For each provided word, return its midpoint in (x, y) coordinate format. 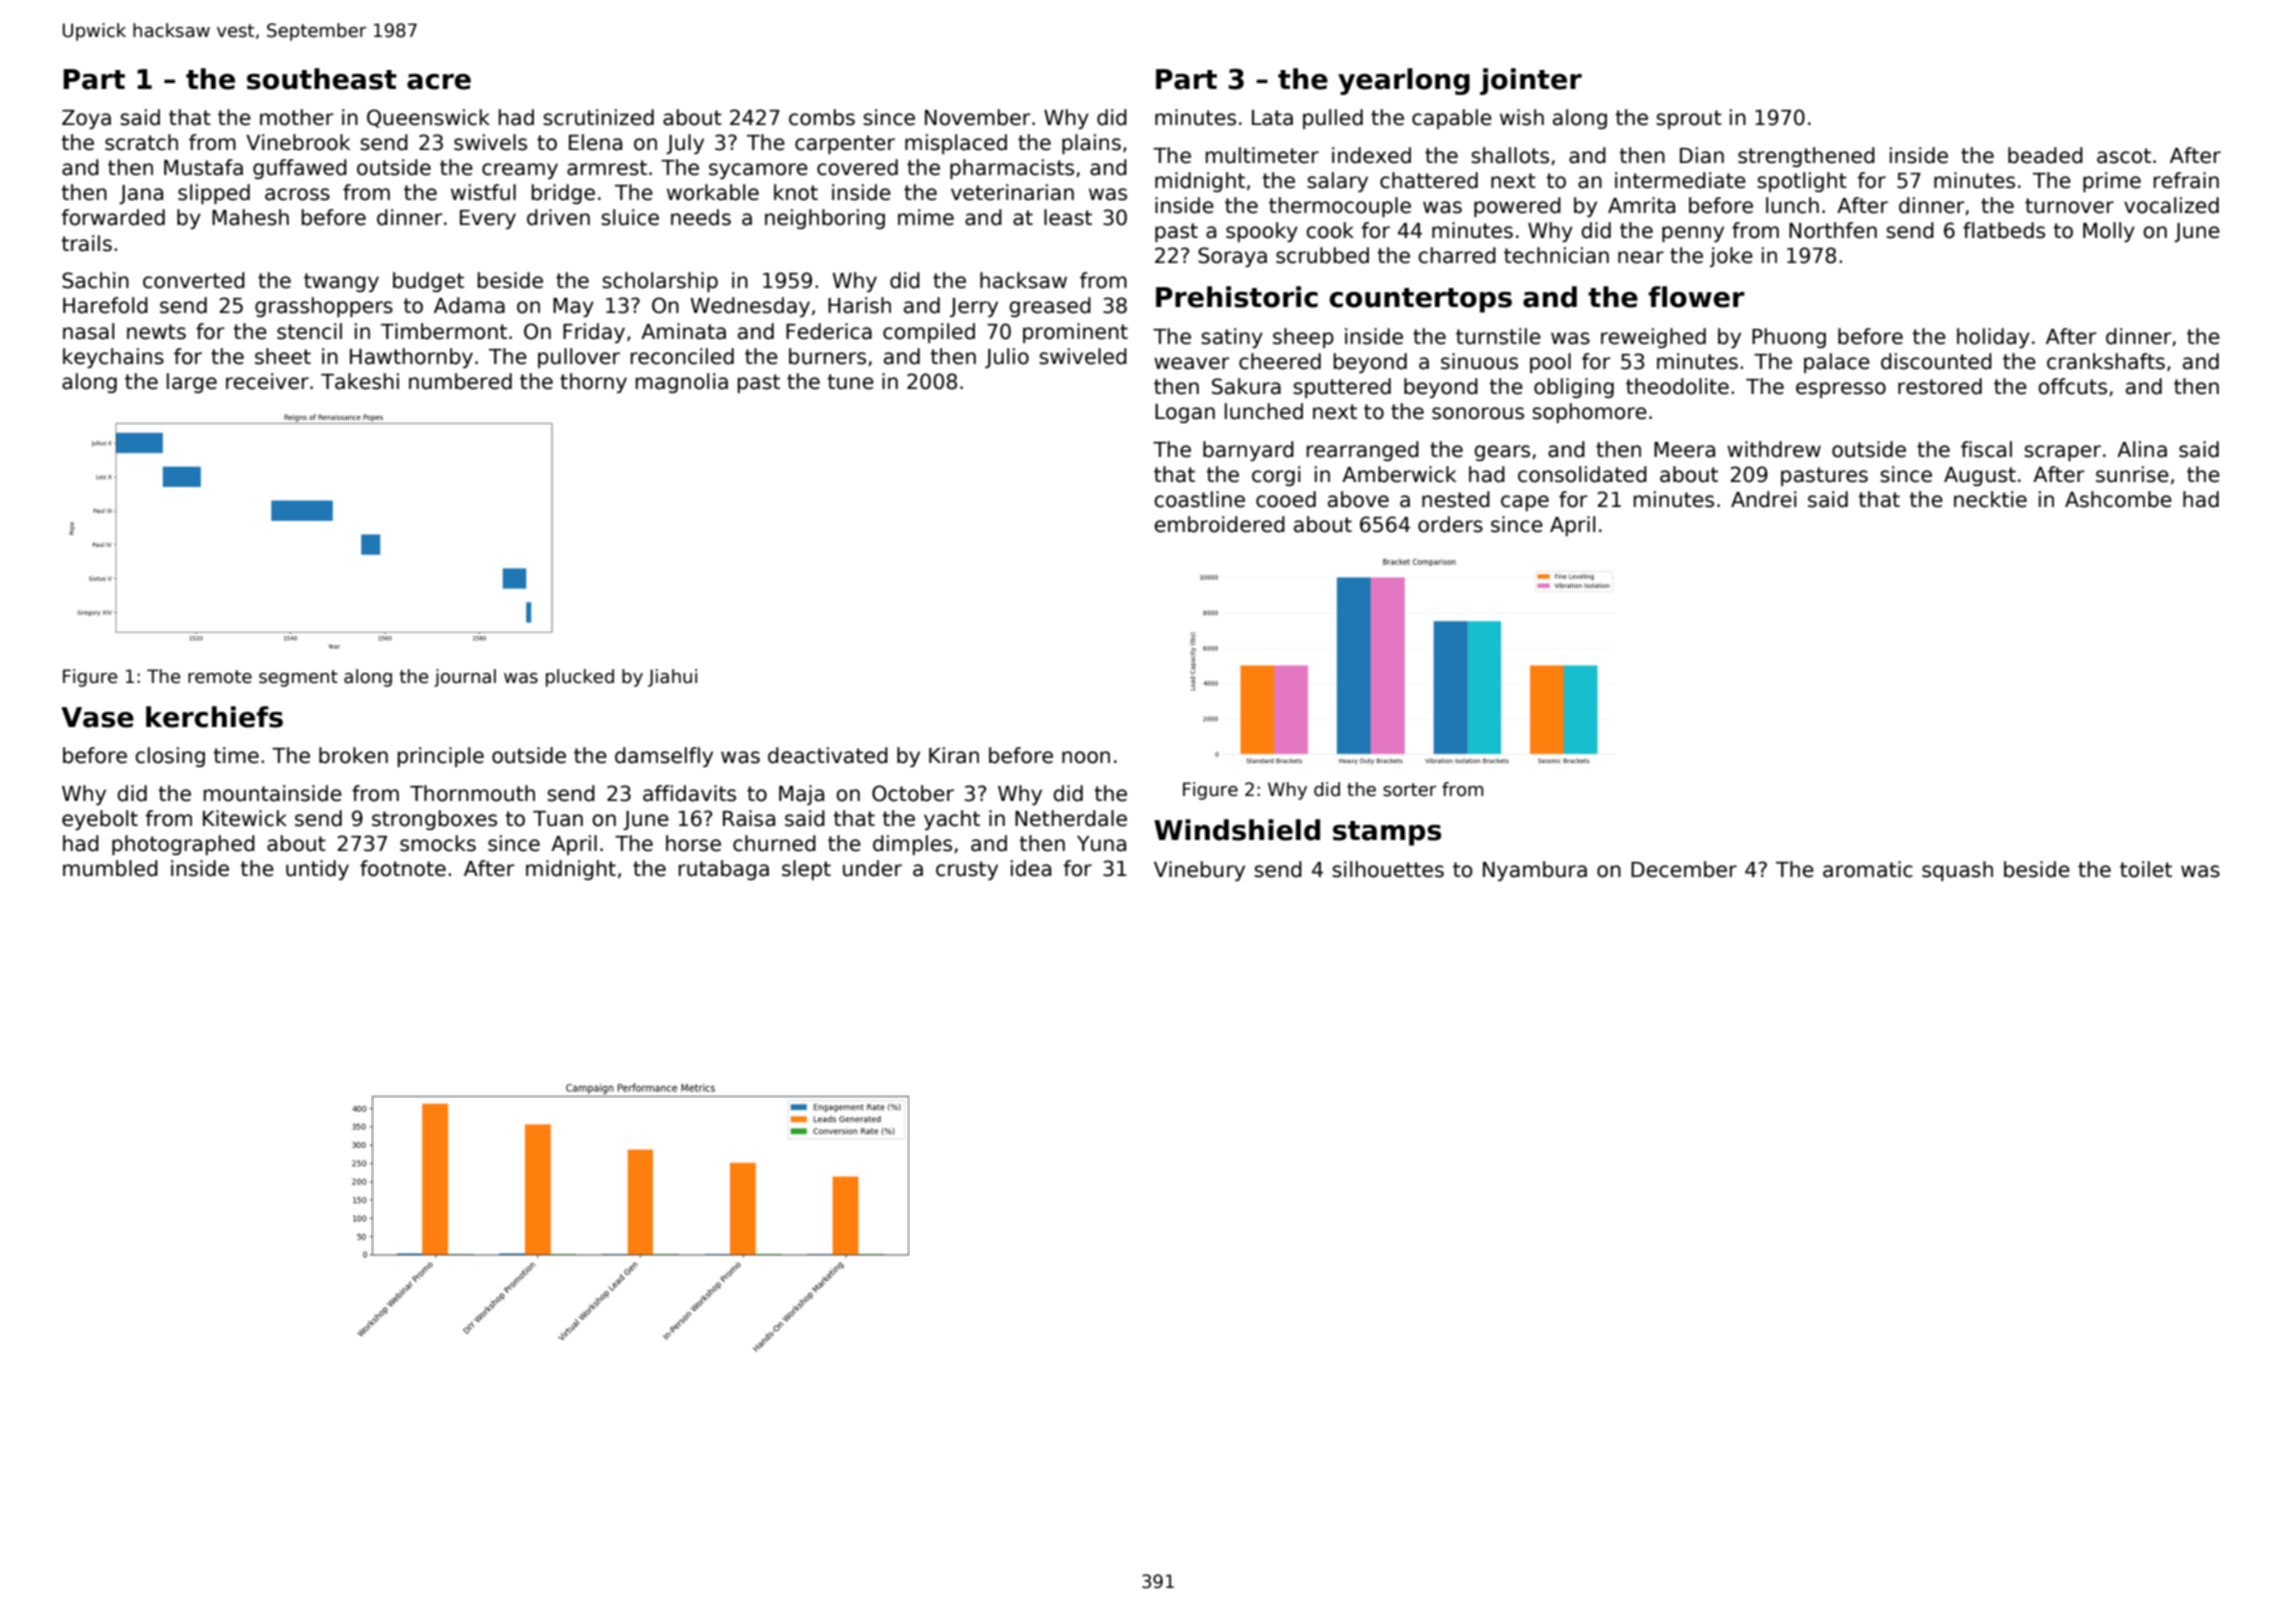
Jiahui (672, 678)
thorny (593, 383)
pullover (579, 358)
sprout (1689, 119)
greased (1050, 307)
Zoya (86, 119)
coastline (1199, 499)
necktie (1990, 499)
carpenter (845, 144)
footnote (403, 868)
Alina (2142, 449)
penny (1693, 234)
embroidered (1219, 524)
